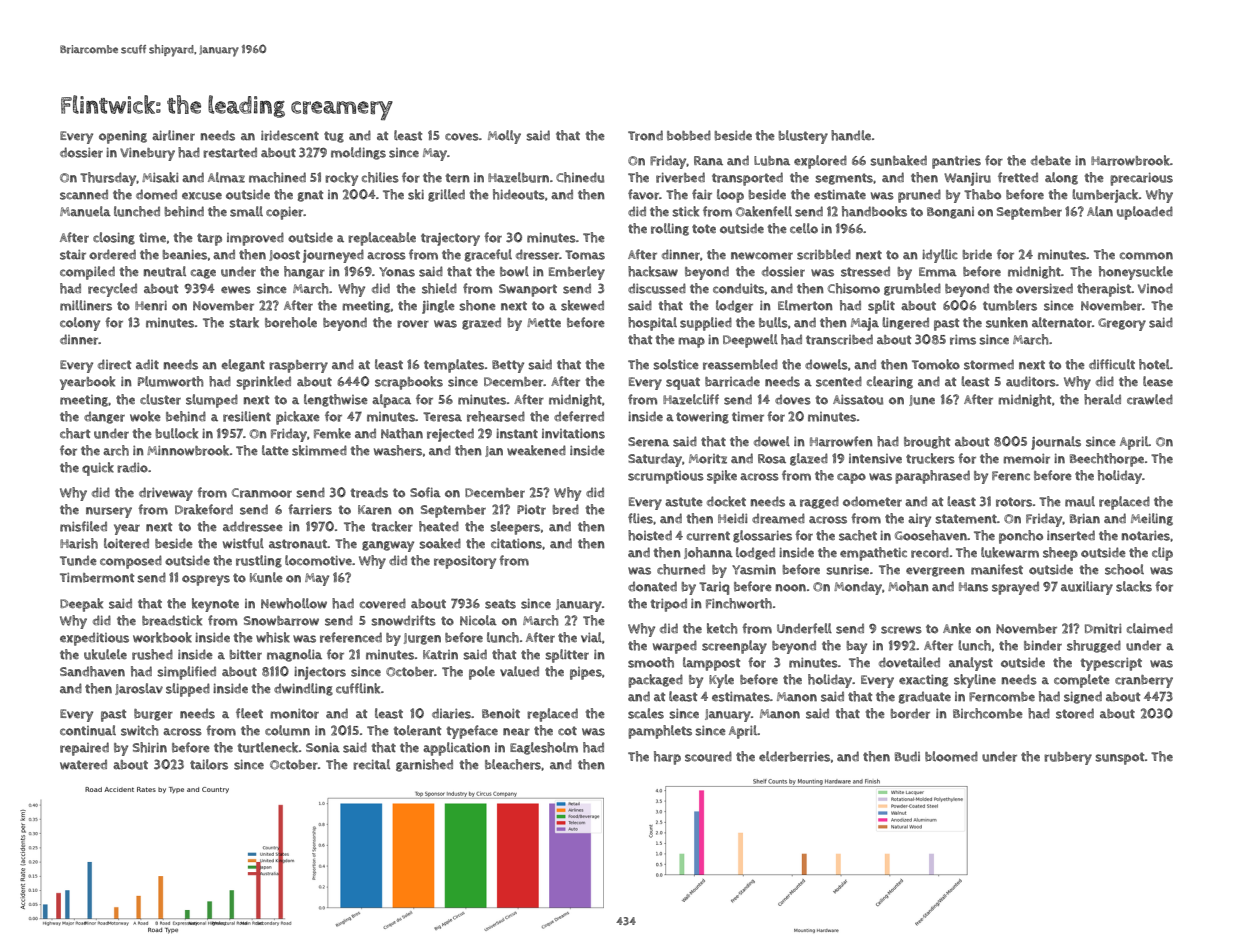  What do you see at coordinates (645, 135) in the screenshot?
I see `Trond` at bounding box center [645, 135].
